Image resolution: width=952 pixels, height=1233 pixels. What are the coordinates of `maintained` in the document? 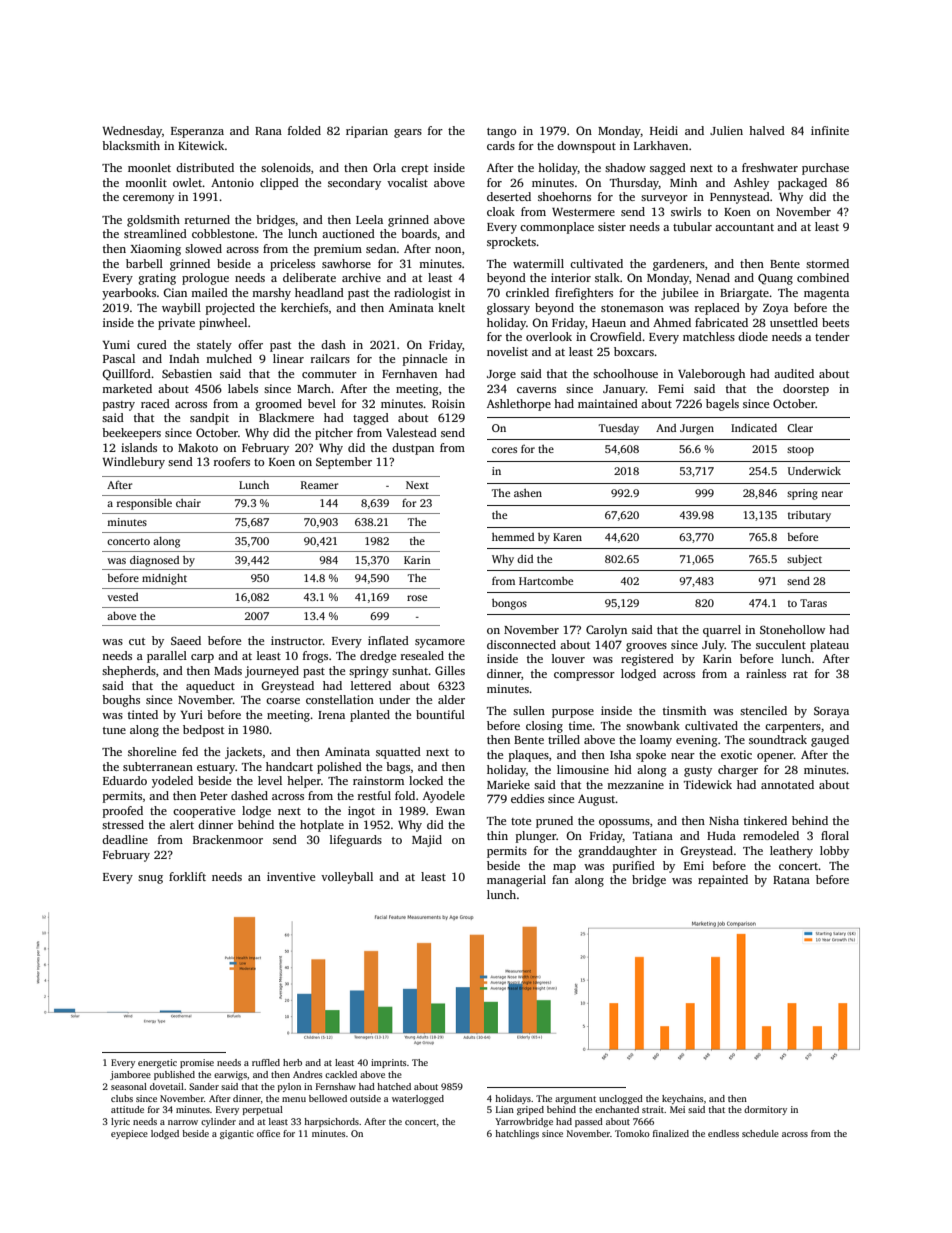 It's located at (608, 403).
